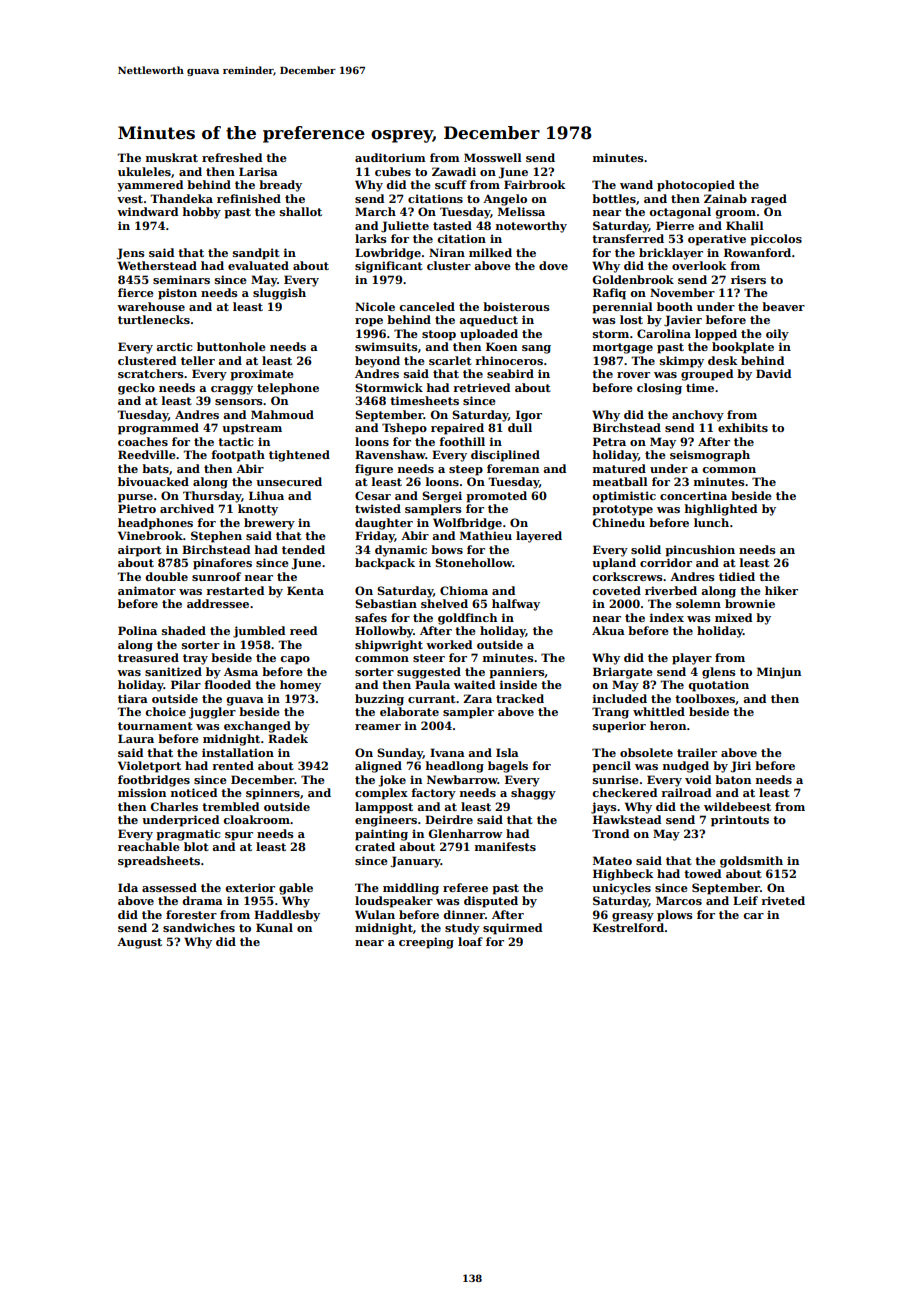  Describe the element at coordinates (252, 429) in the image. I see `upstream` at that location.
